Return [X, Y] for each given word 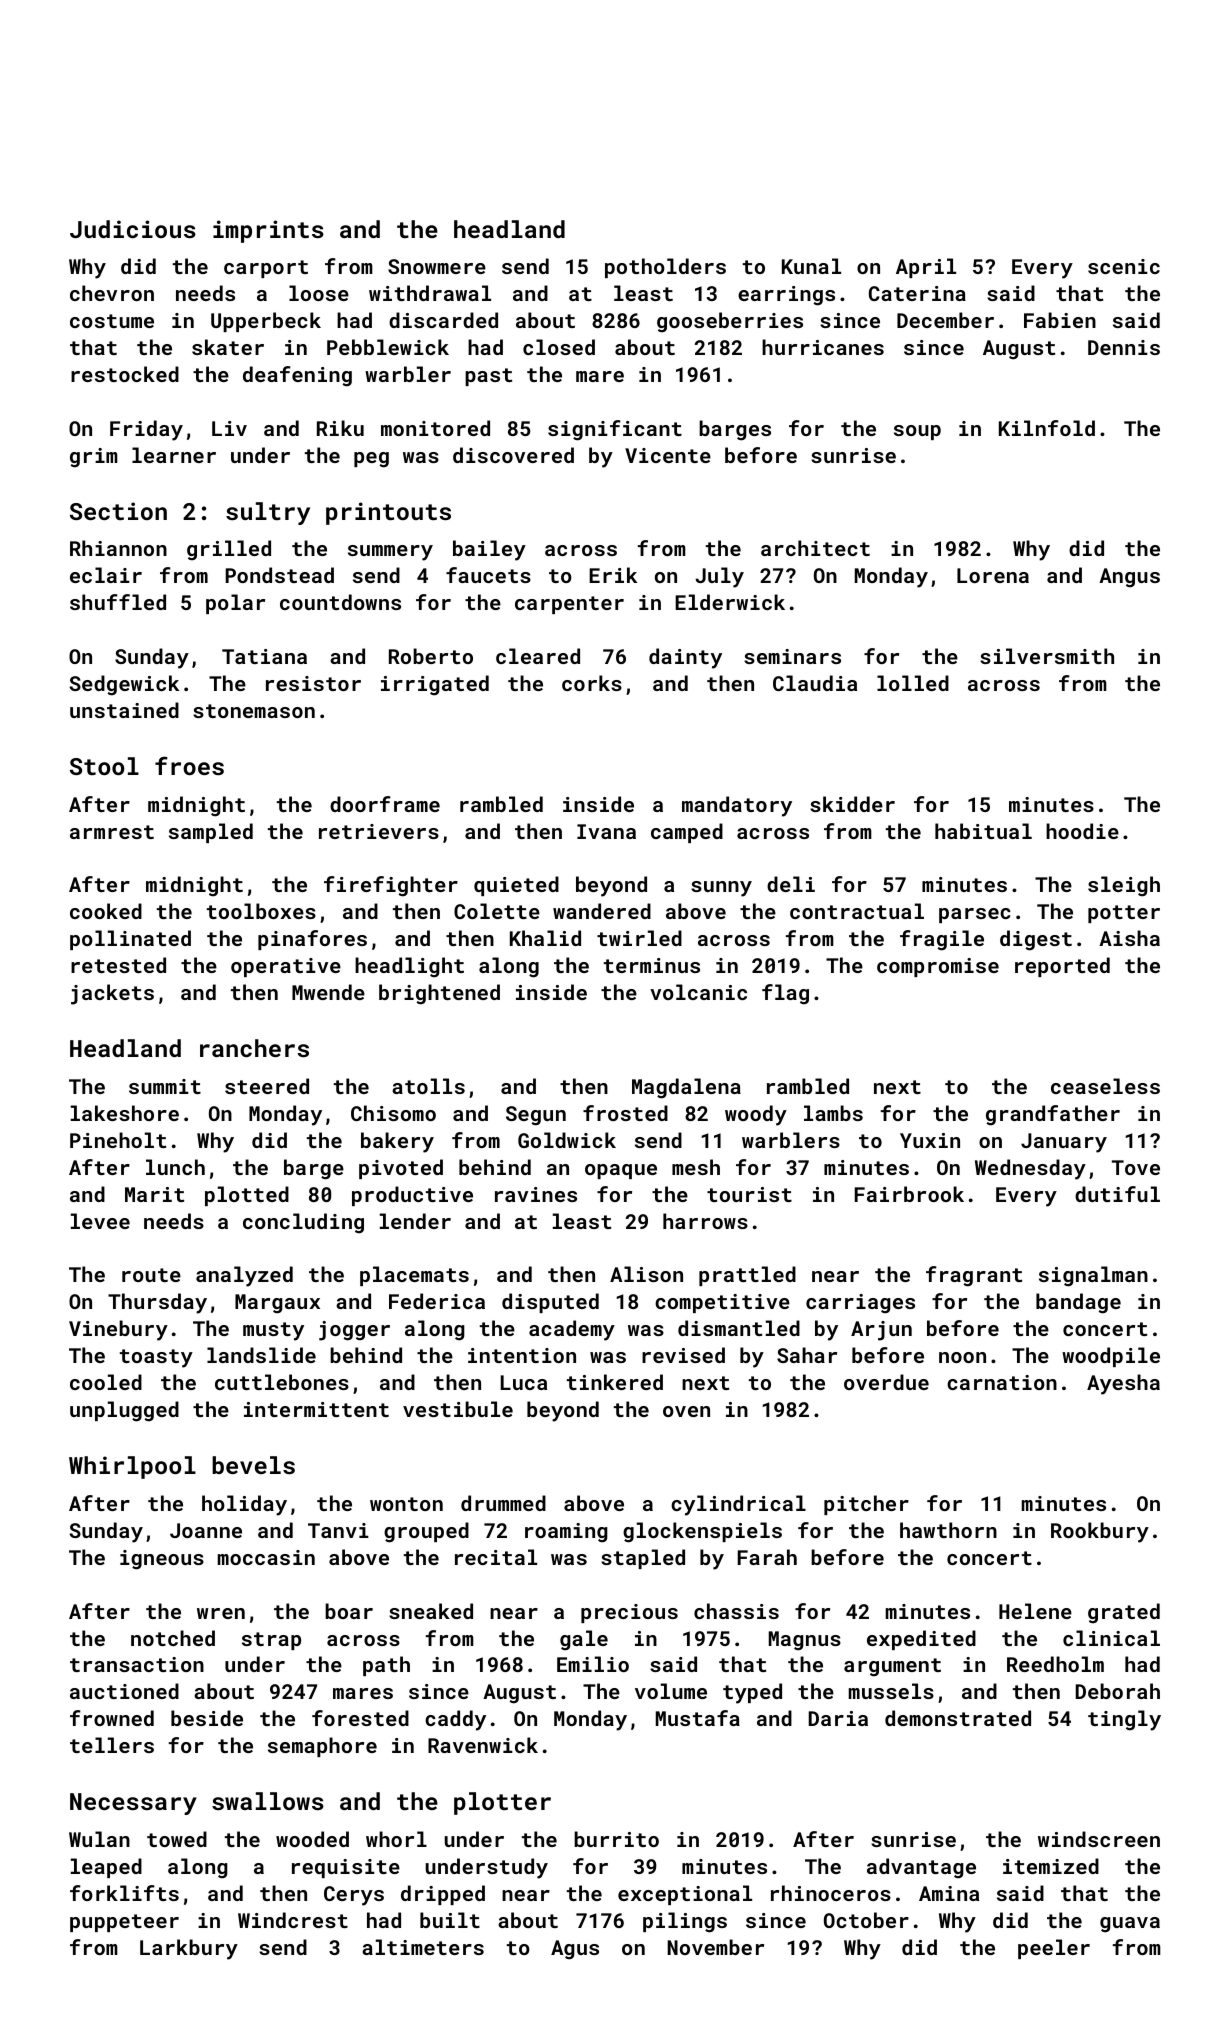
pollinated [130, 940]
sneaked [431, 1611]
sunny [721, 889]
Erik [613, 575]
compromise [938, 967]
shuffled [118, 602]
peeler [1054, 1949]
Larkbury [189, 1949]
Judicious [133, 229]
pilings [685, 1922]
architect [815, 548]
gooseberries [730, 322]
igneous [162, 1560]
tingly [1124, 1720]
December [945, 320]
